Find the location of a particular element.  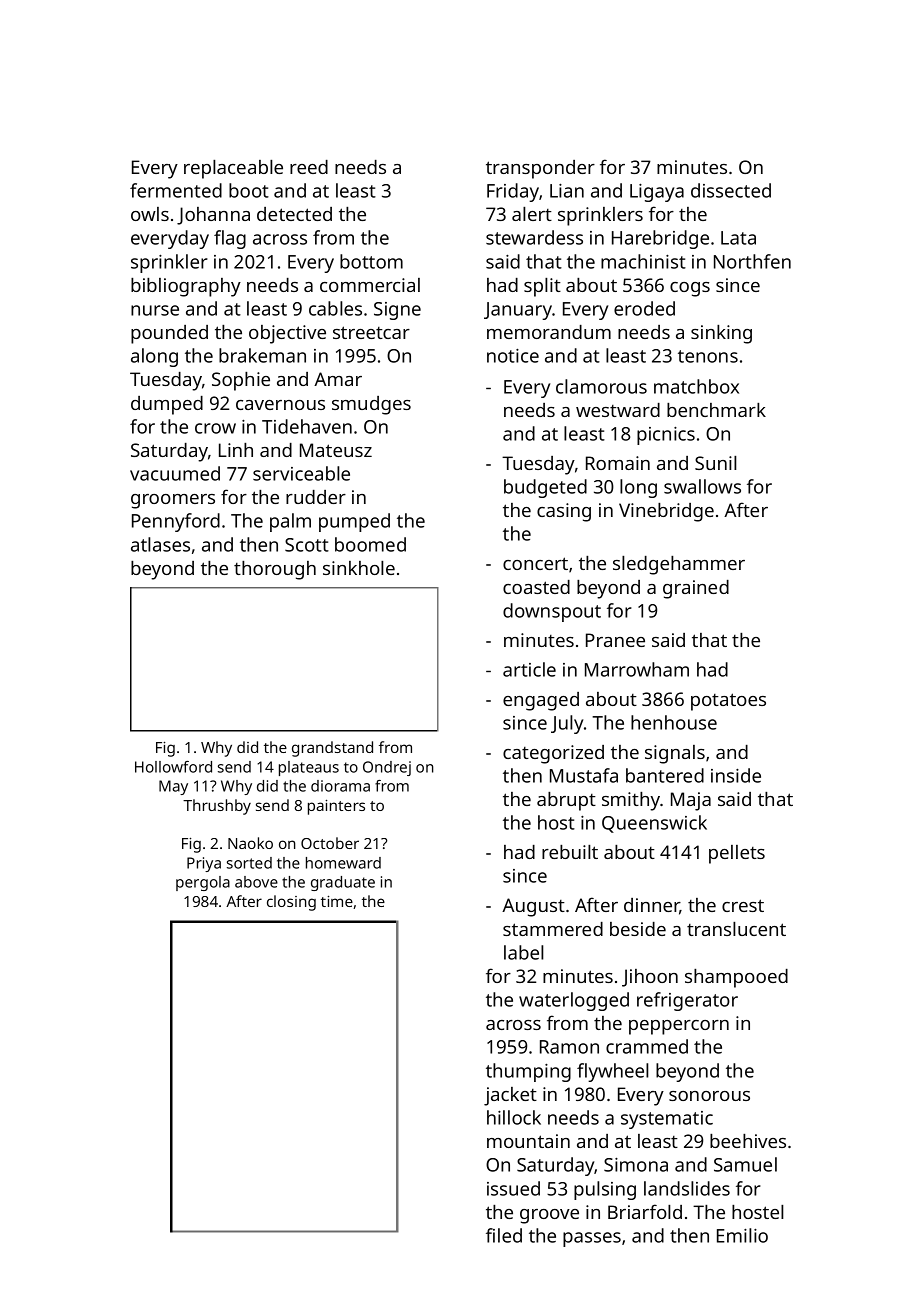

concert is located at coordinates (535, 563).
